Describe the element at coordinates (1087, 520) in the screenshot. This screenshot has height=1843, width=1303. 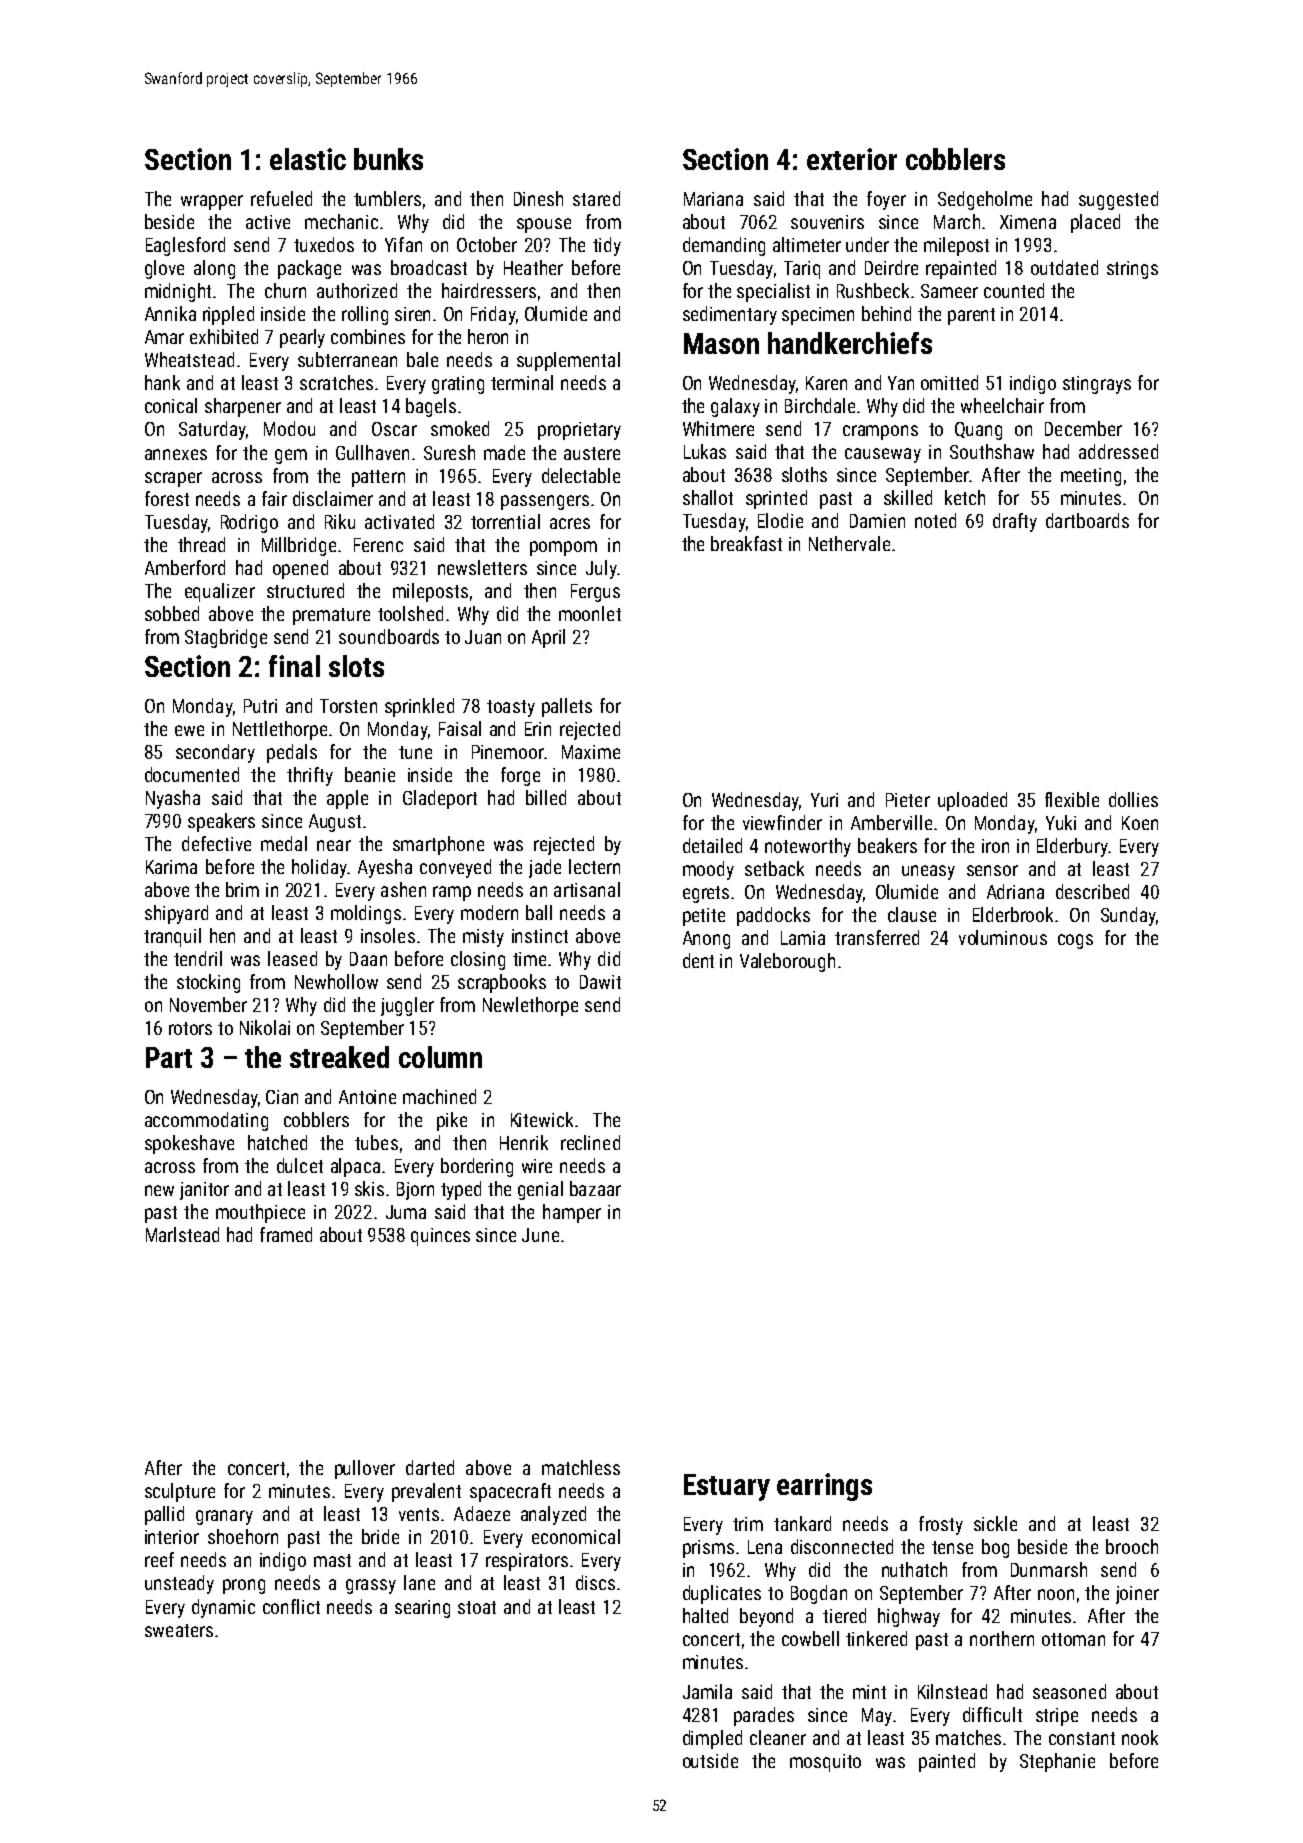
I see `dartboards` at that location.
